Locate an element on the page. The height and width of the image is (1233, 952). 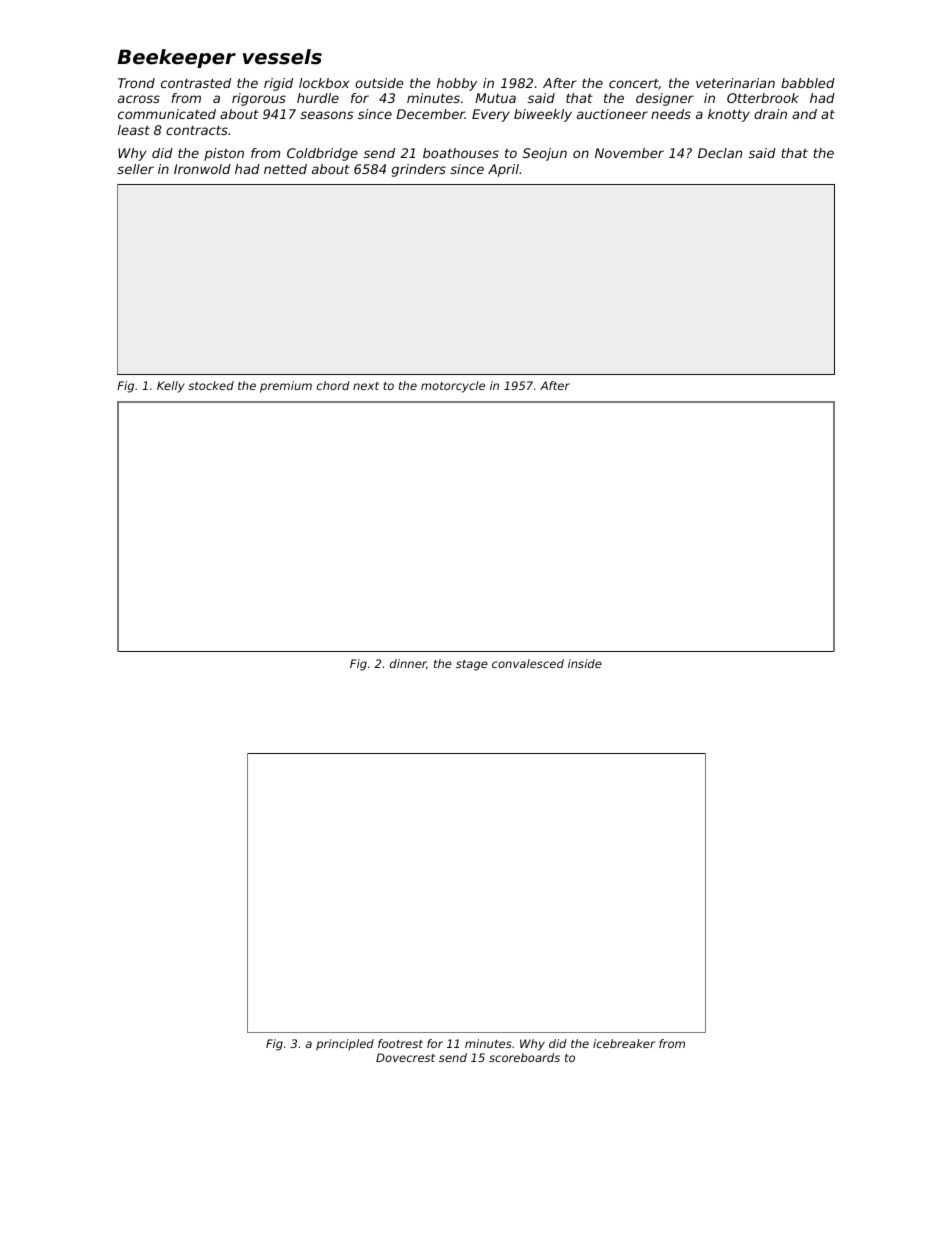
premium is located at coordinates (286, 387).
